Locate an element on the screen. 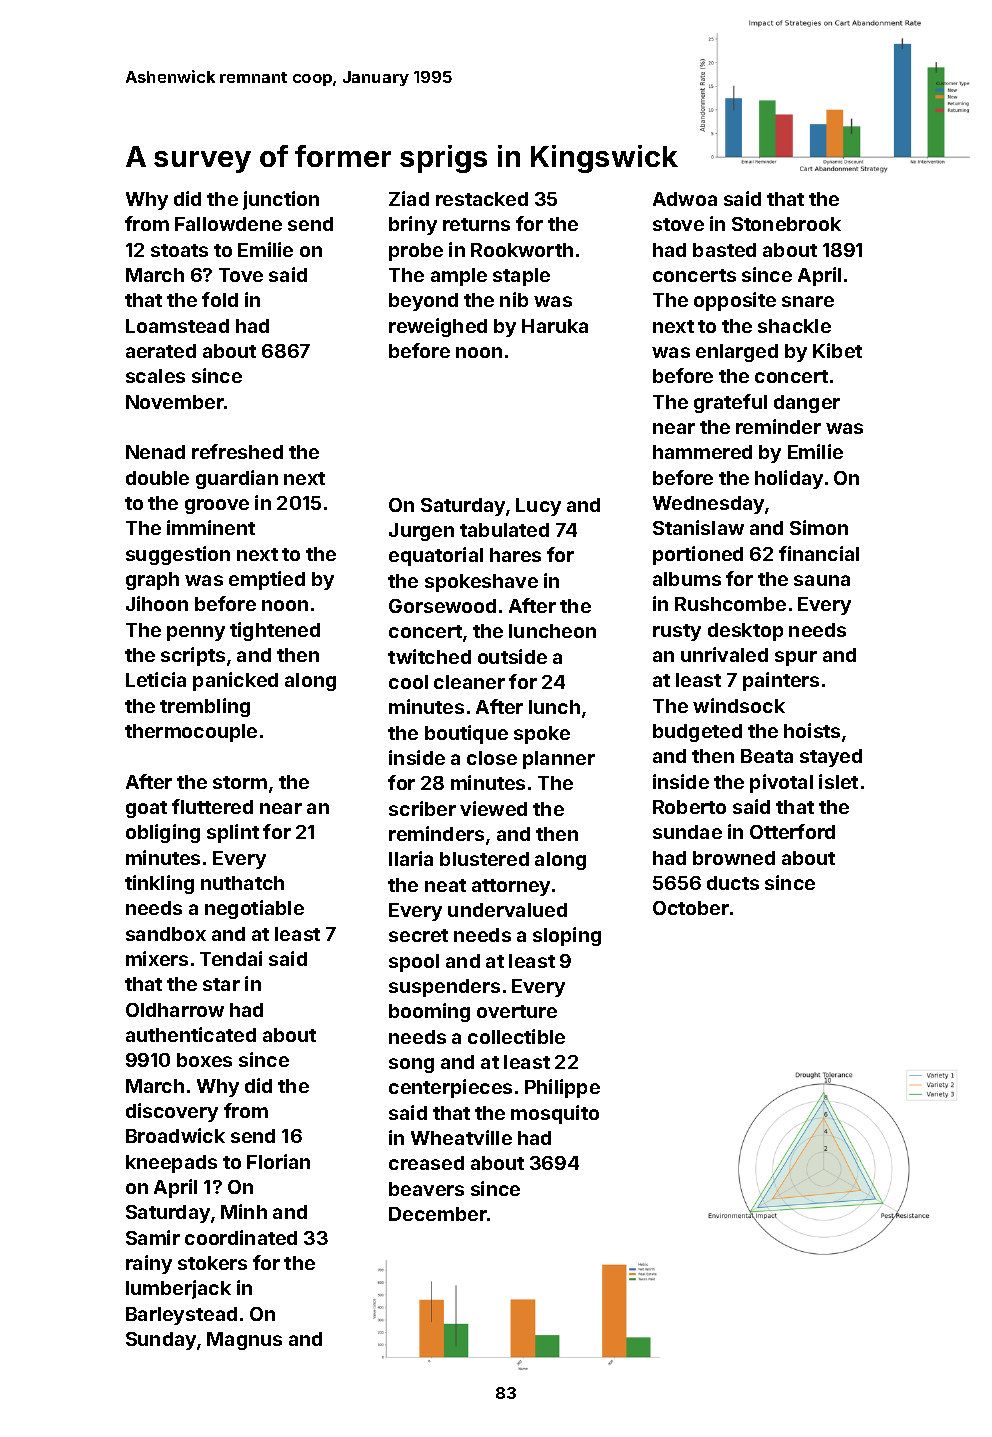 This screenshot has height=1437, width=992. Roberto is located at coordinates (689, 807).
